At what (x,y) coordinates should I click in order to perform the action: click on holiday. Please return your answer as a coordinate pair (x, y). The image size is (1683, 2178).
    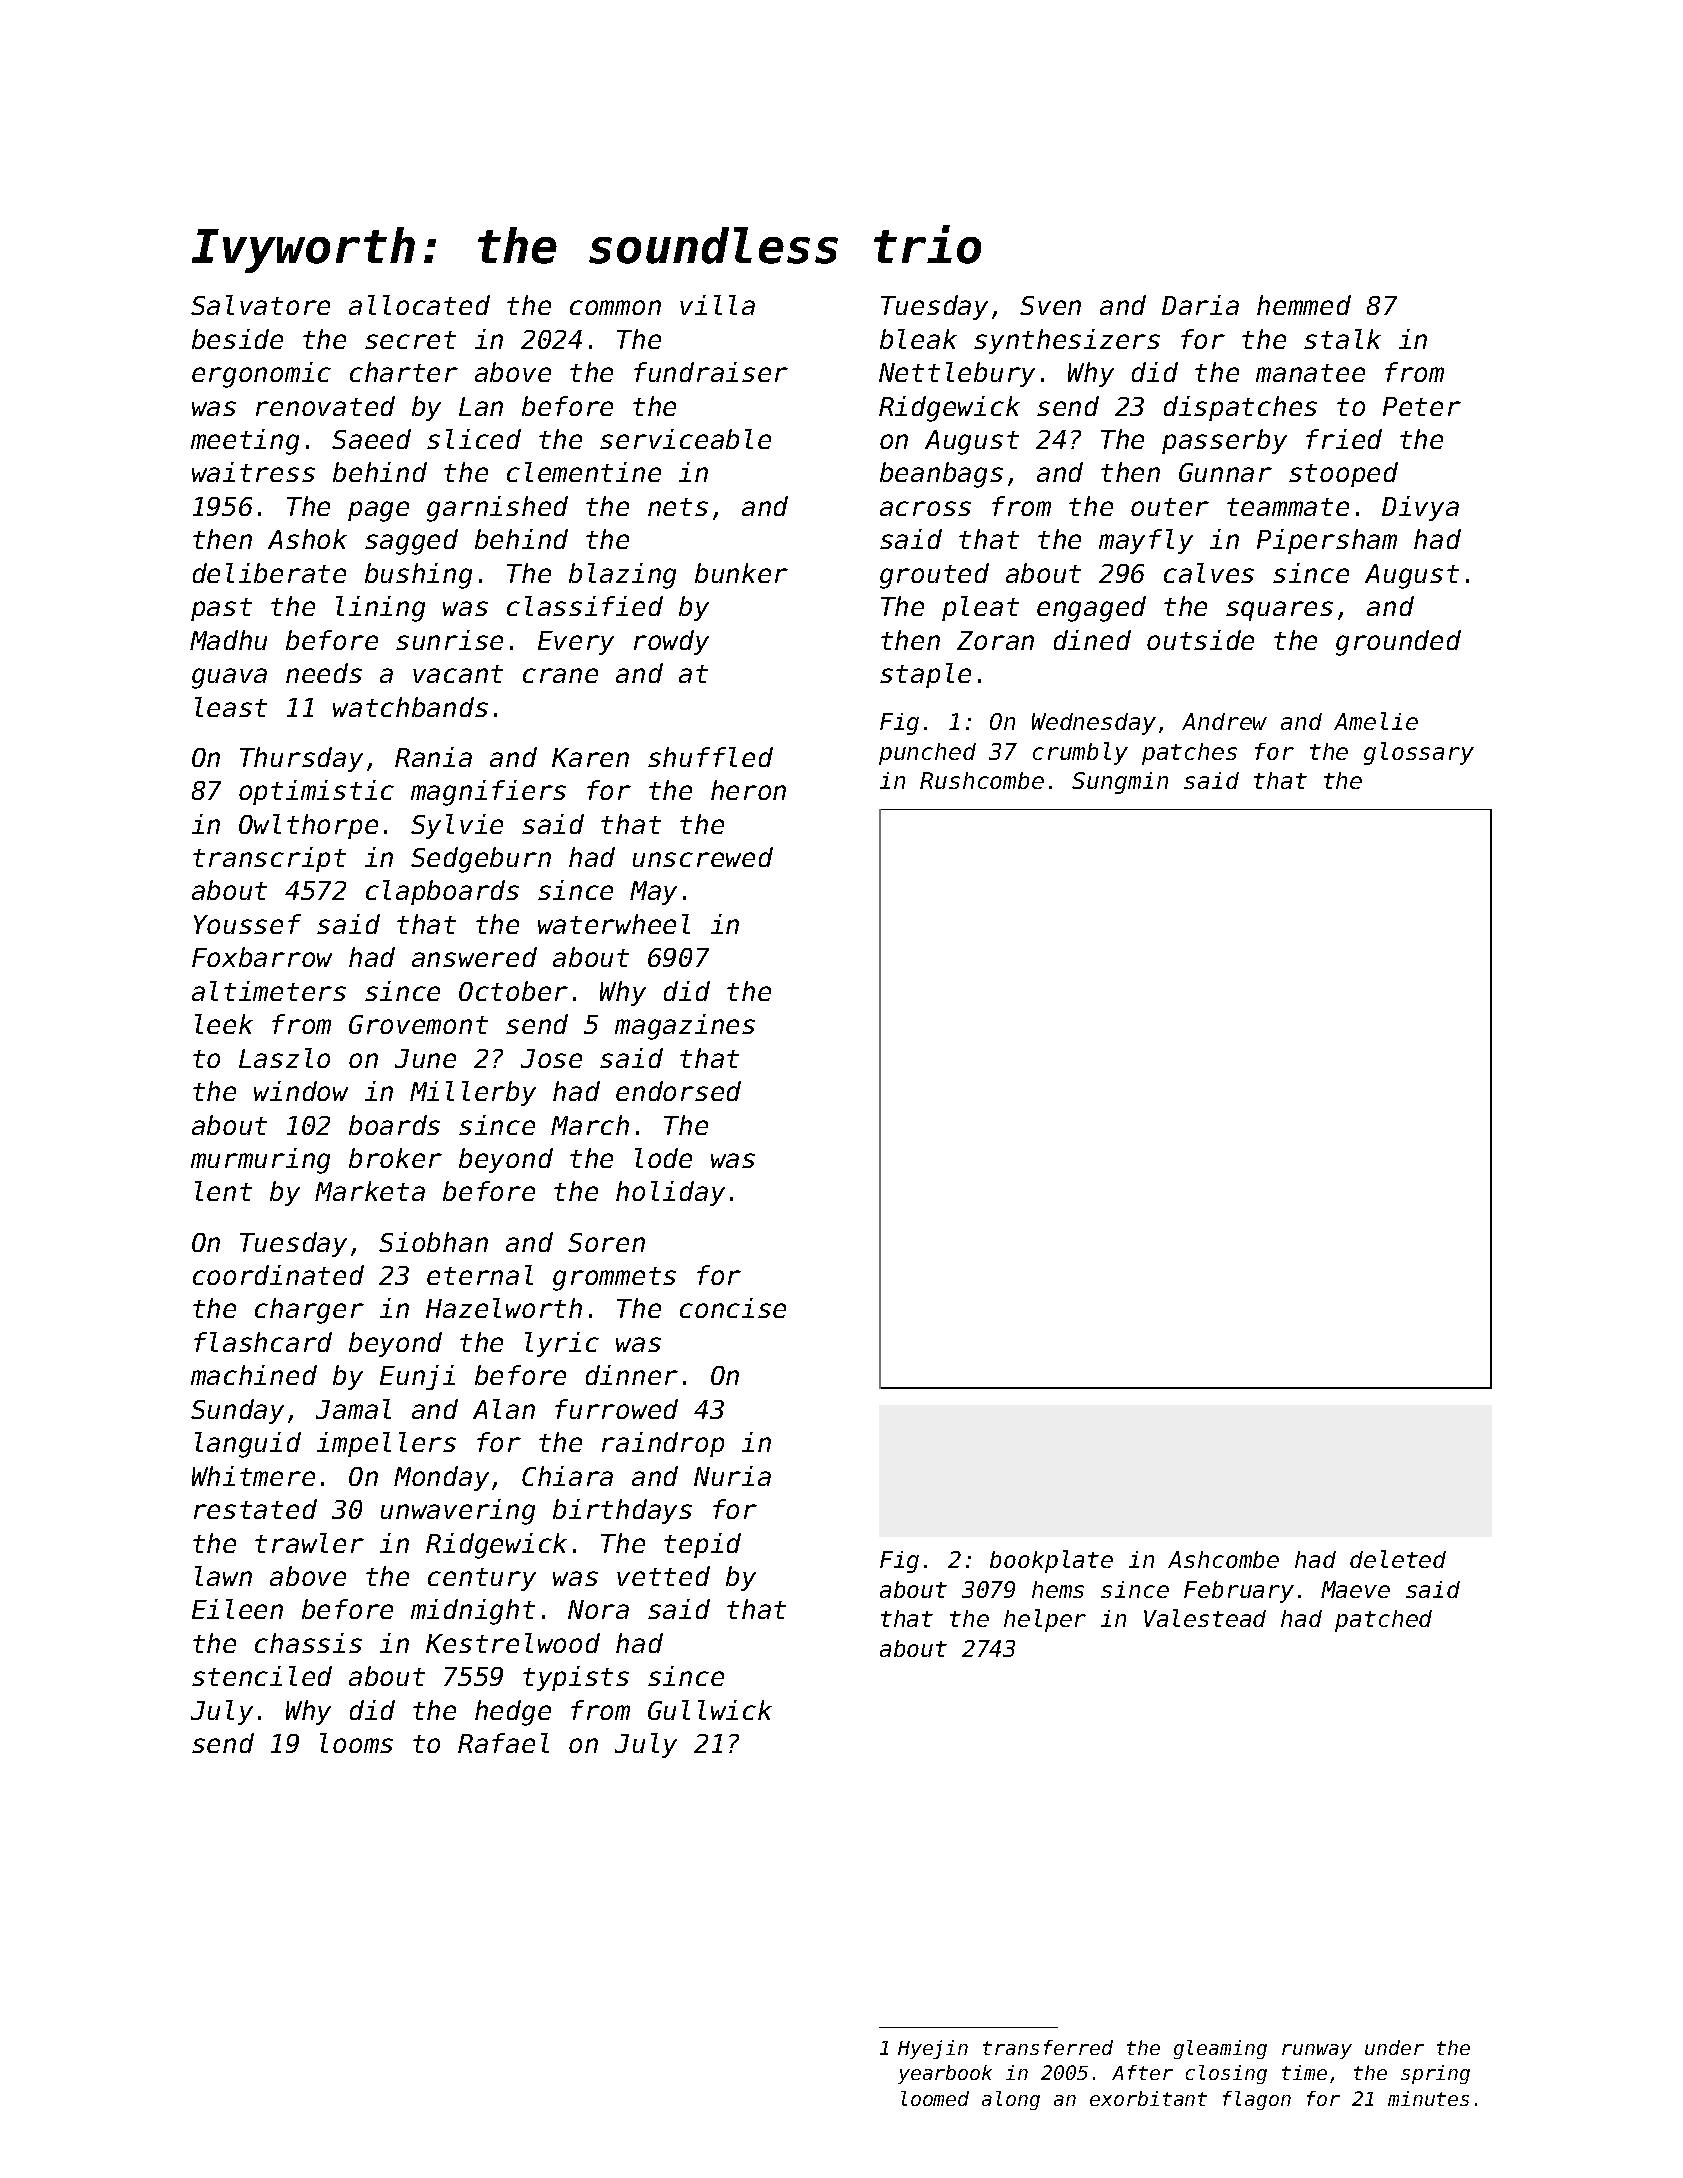
    Looking at the image, I should click on (670, 1193).
